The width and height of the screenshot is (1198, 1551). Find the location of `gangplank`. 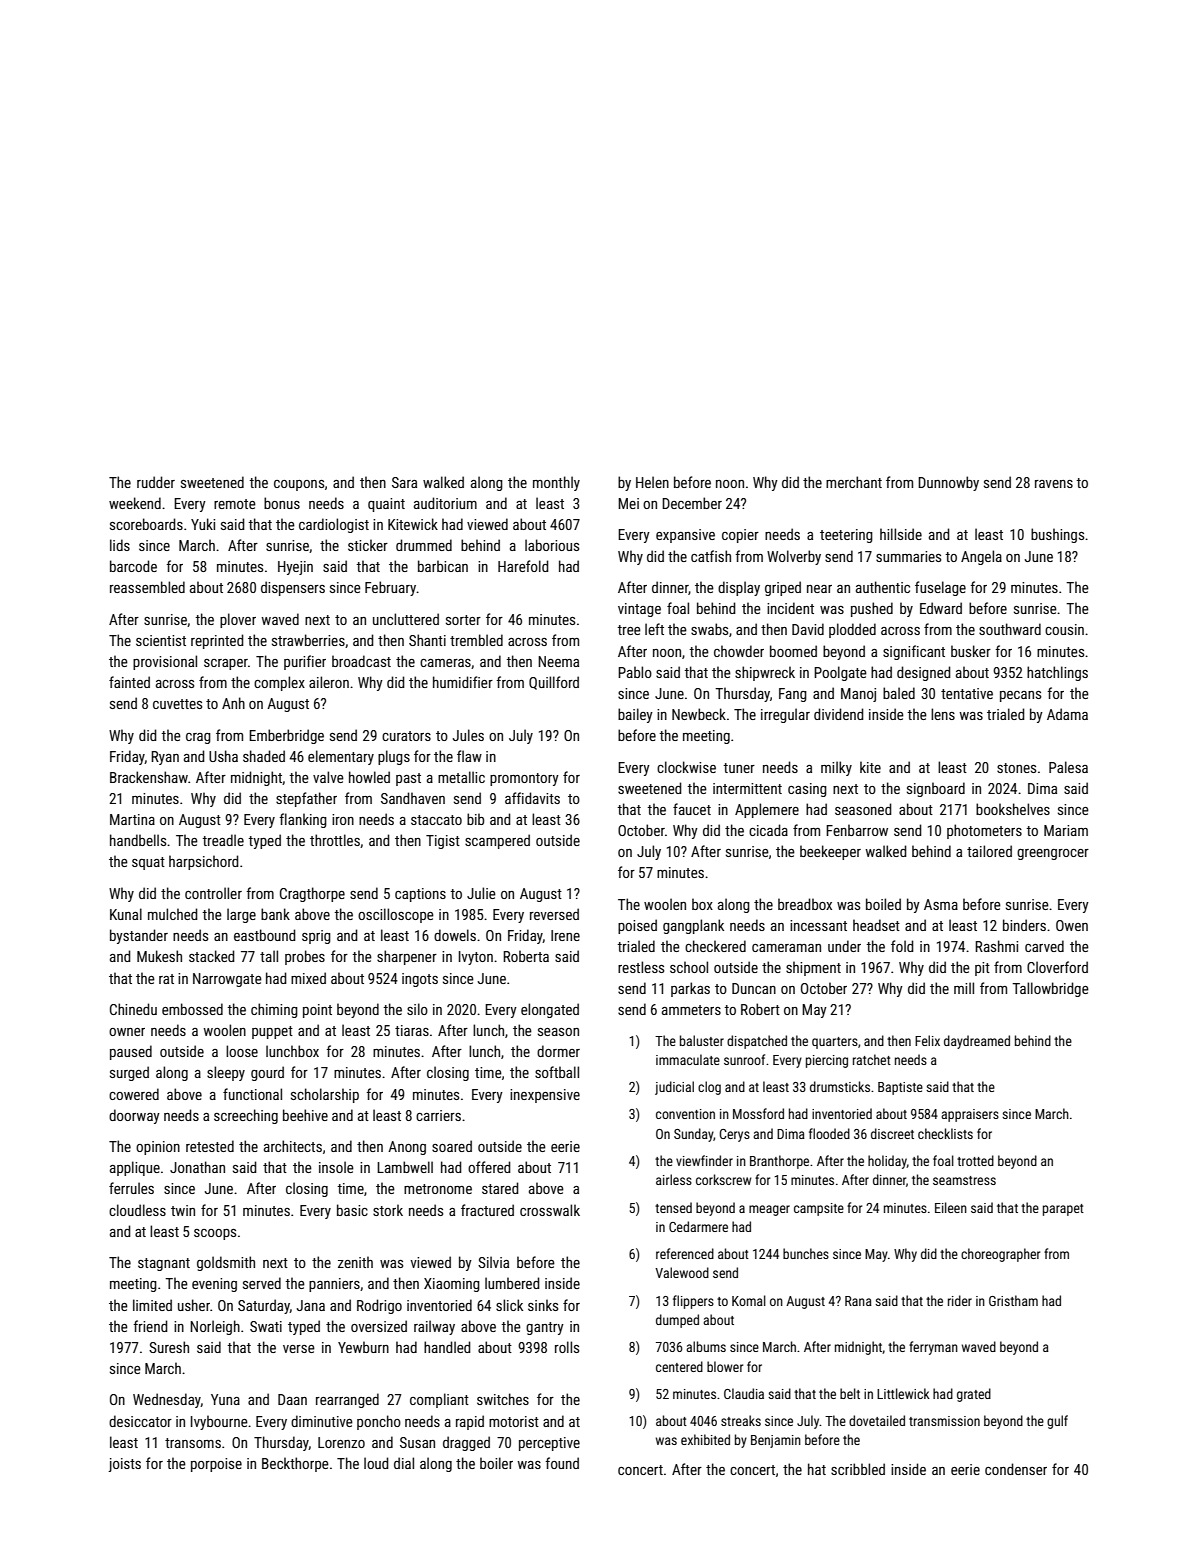

gangplank is located at coordinates (693, 926).
